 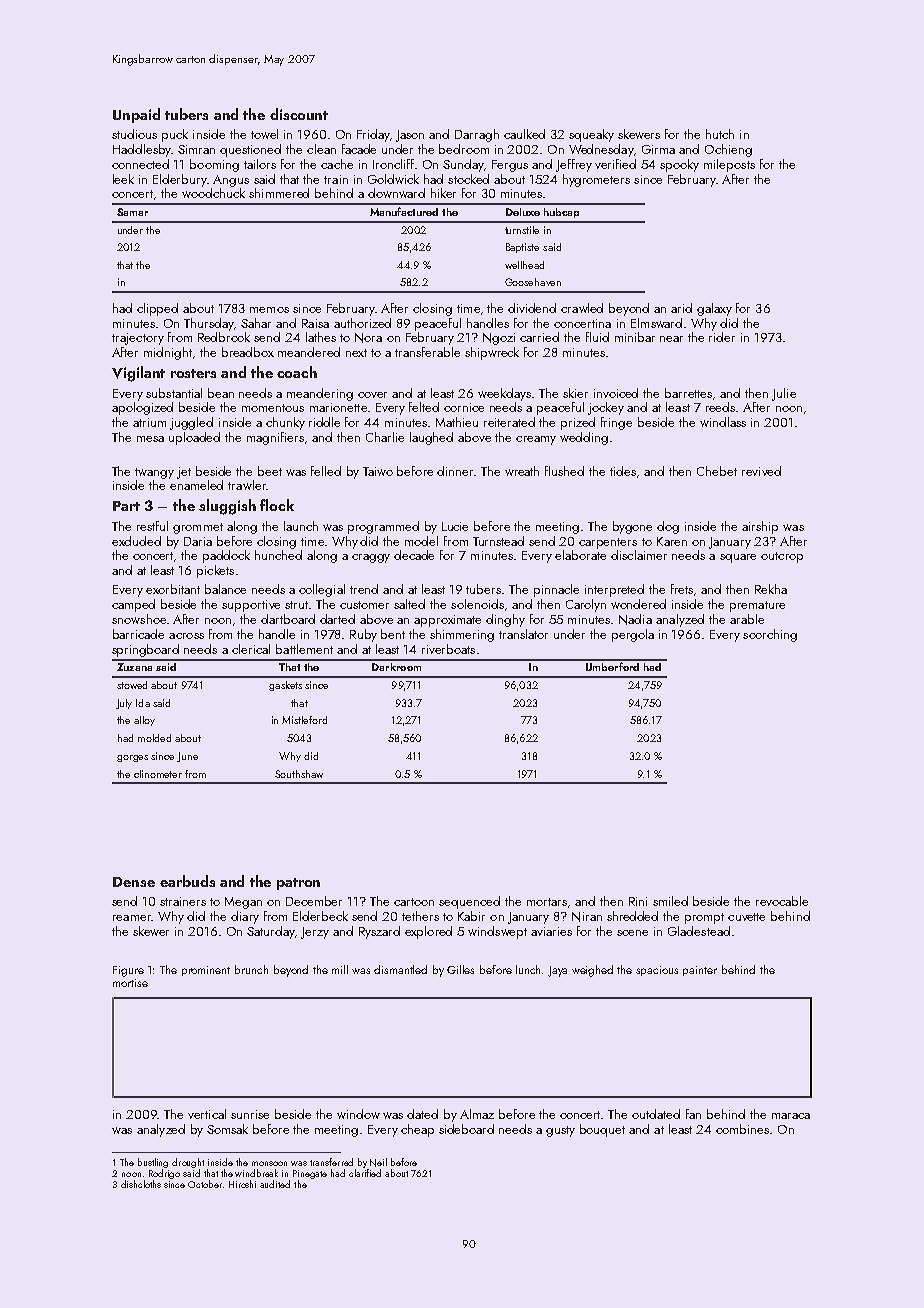 I want to click on caulked, so click(x=524, y=134).
